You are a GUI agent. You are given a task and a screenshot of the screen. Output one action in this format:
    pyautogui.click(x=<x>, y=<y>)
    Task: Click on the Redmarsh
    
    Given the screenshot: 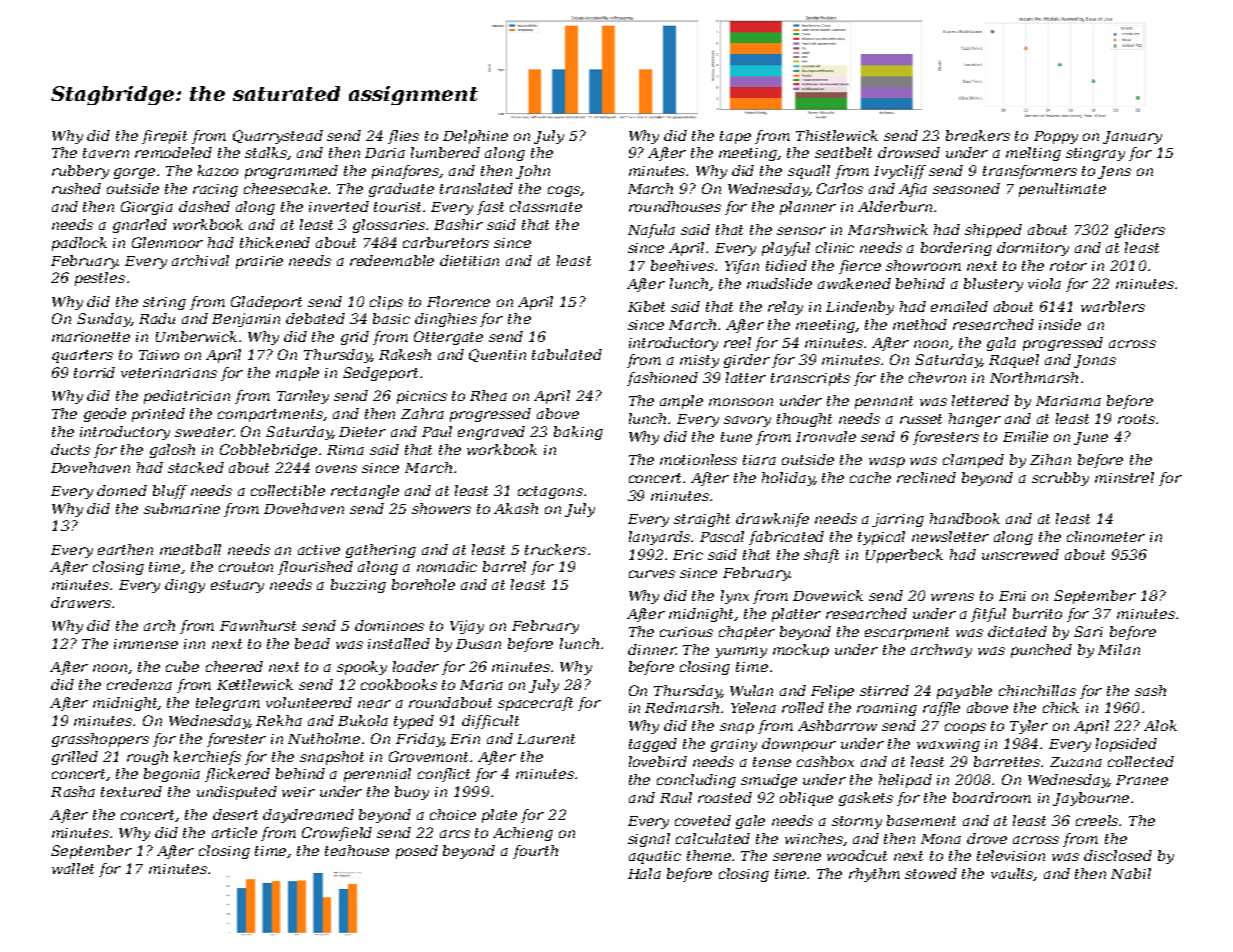 What is the action you would take?
    pyautogui.click(x=682, y=707)
